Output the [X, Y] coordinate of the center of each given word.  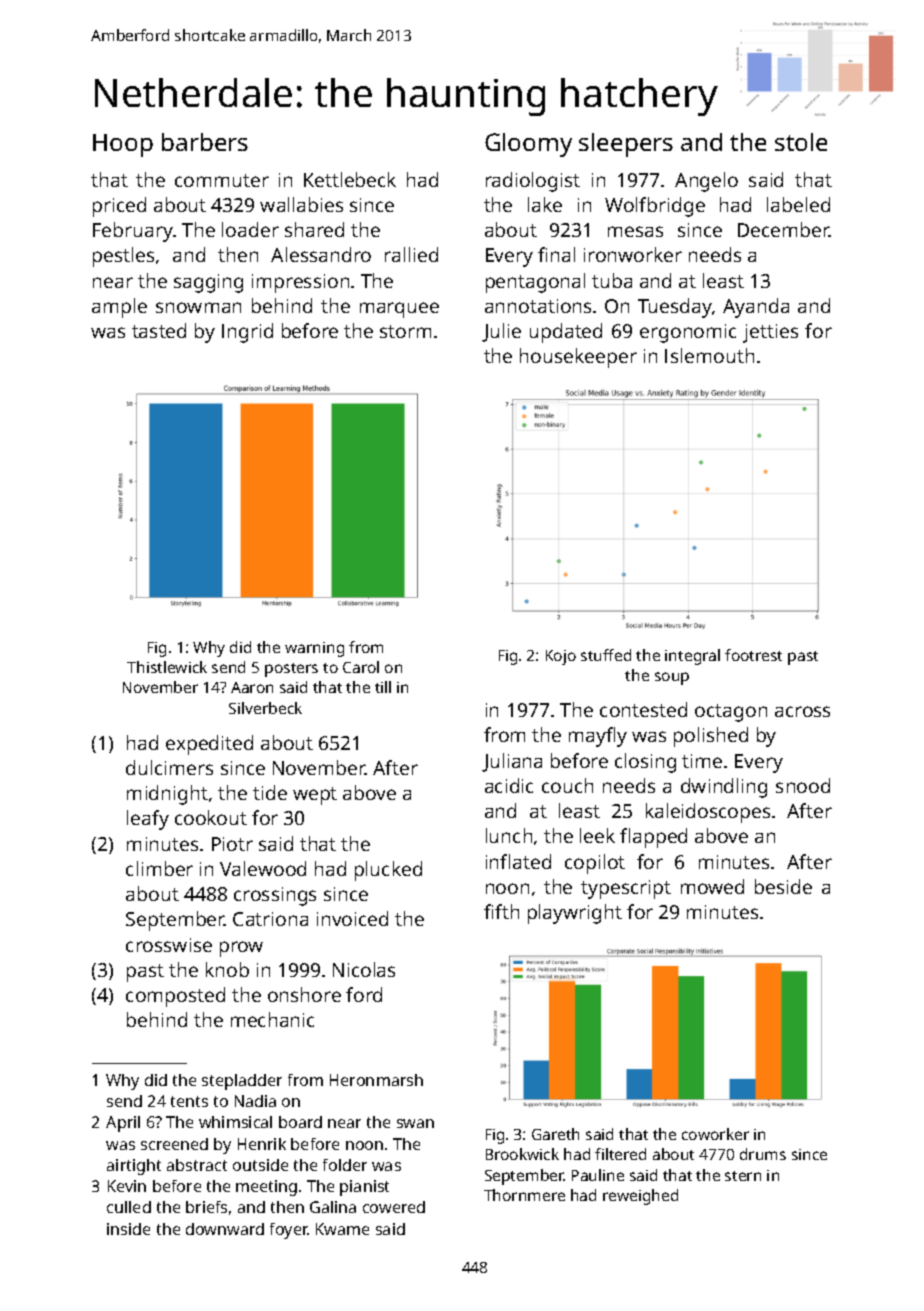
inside [128, 1229]
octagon [731, 713]
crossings [275, 896]
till [383, 687]
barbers [205, 142]
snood [803, 785]
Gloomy [528, 145]
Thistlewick [167, 667]
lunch [509, 835]
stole [801, 142]
